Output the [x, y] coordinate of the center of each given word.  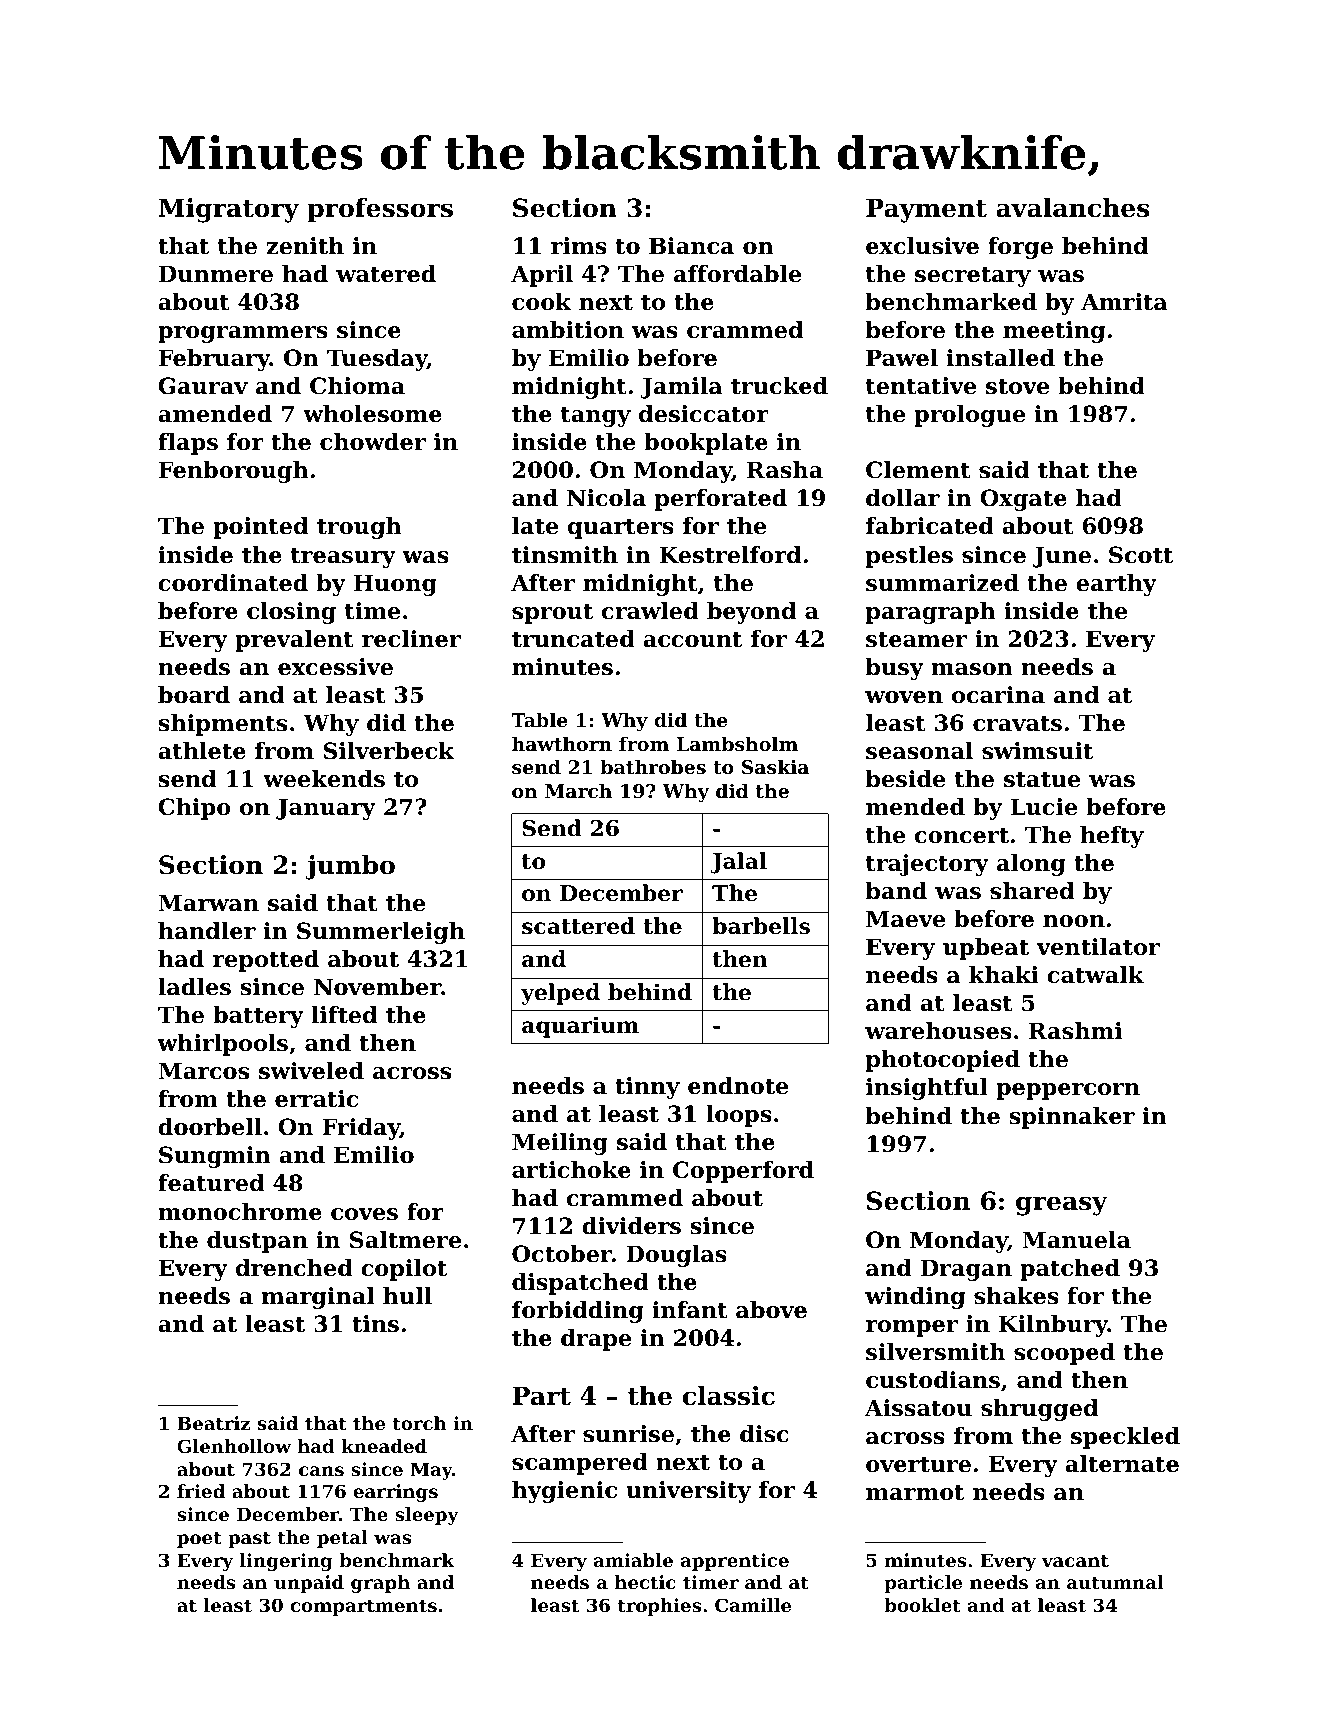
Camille [753, 1605]
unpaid [309, 1584]
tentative [921, 386]
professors [380, 210]
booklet [922, 1605]
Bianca [691, 246]
